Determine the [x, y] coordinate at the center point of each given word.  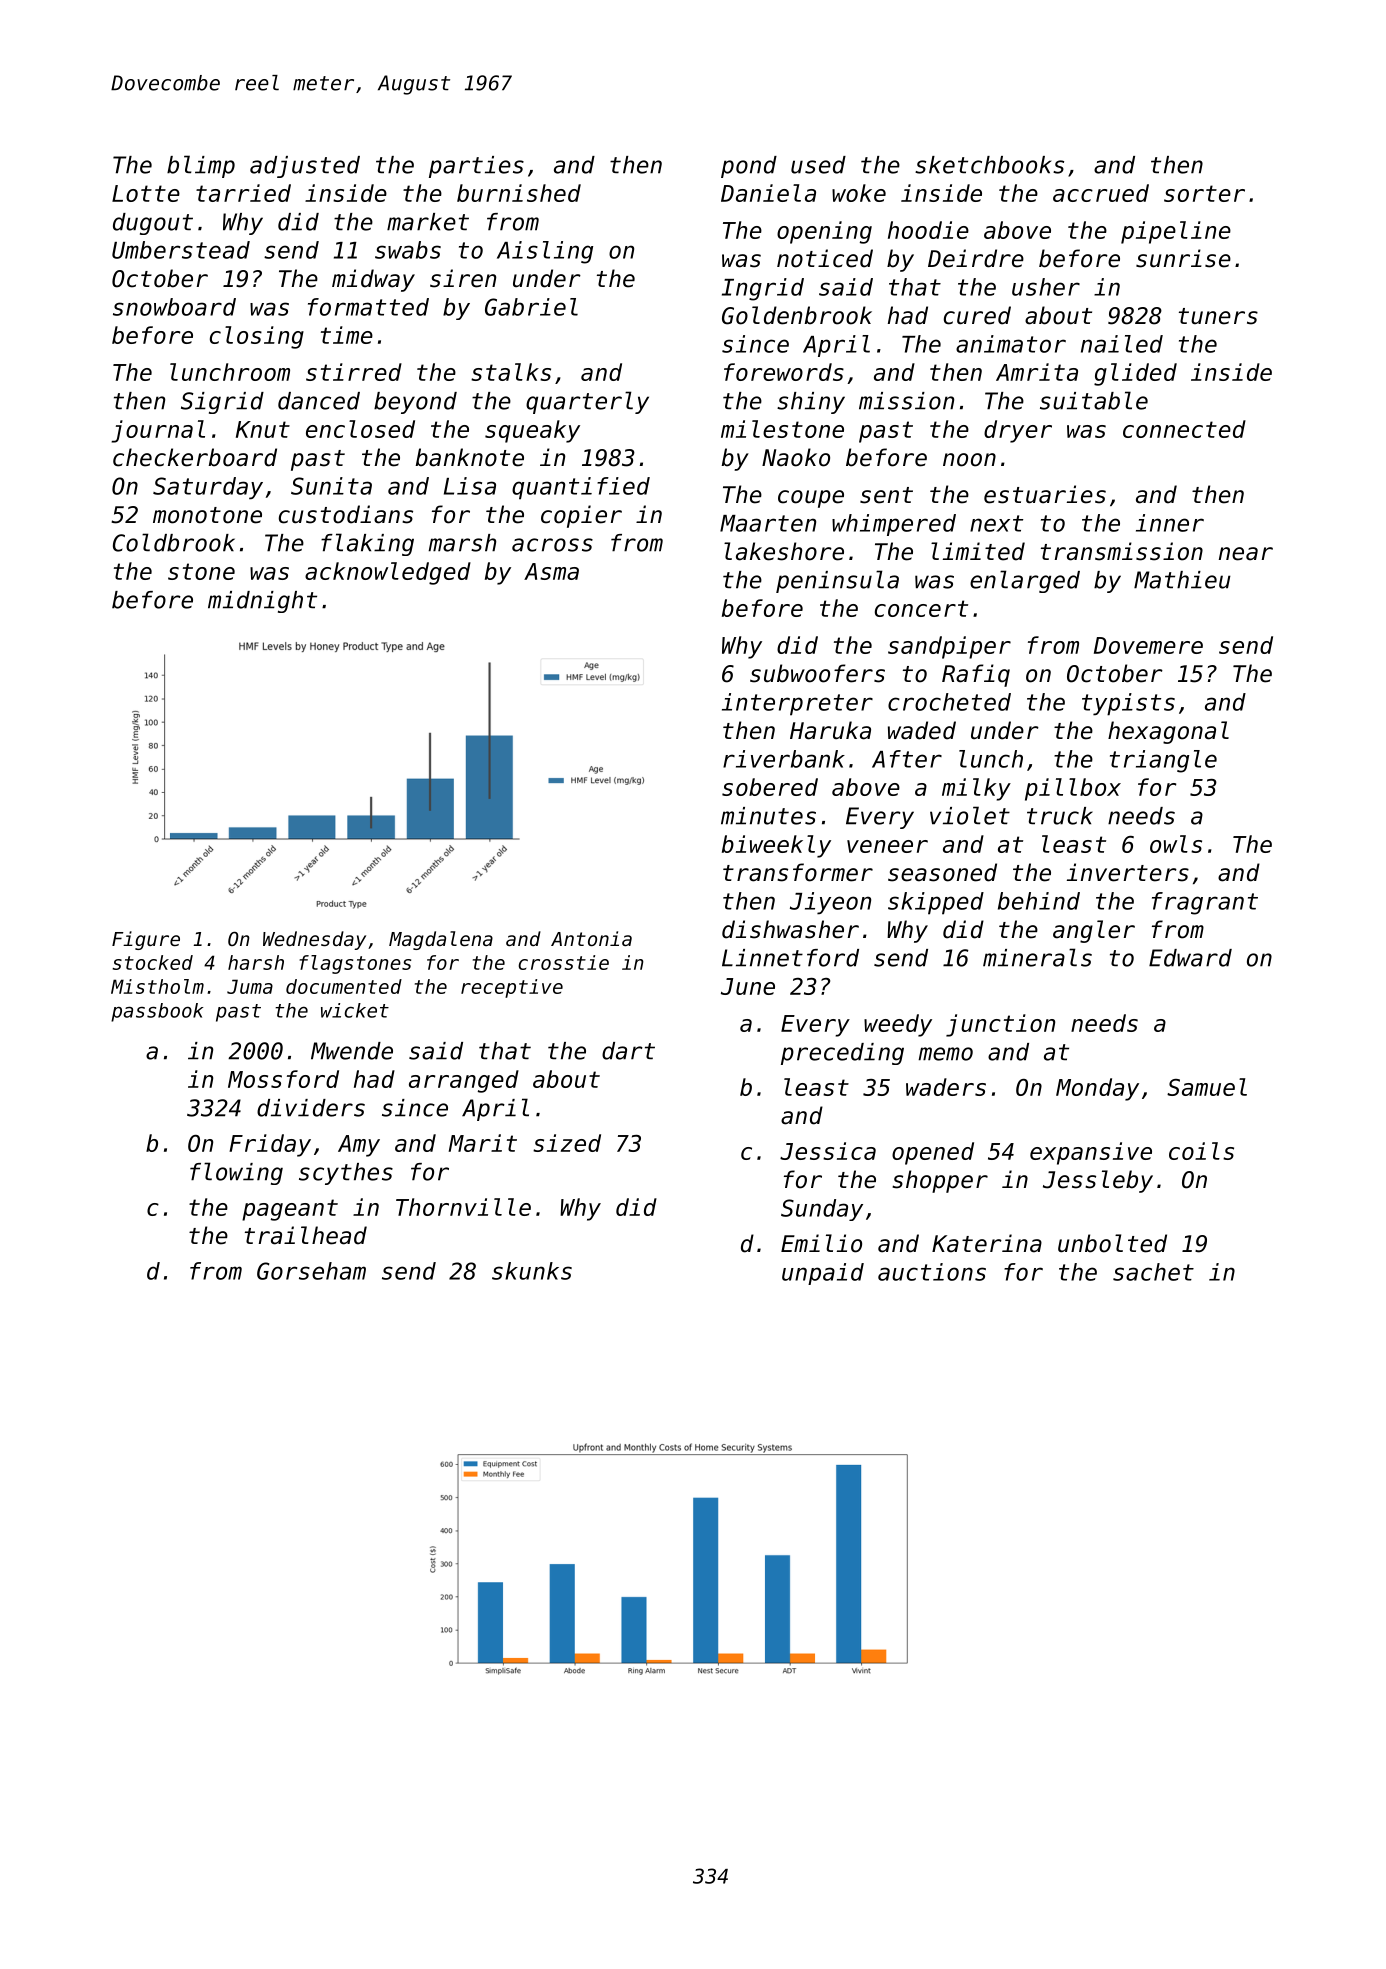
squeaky [532, 431]
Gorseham [311, 1271]
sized [567, 1143]
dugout [153, 224]
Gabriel [531, 307]
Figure [146, 940]
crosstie [564, 962]
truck [1060, 816]
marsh [462, 543]
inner [1170, 523]
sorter [1204, 193]
